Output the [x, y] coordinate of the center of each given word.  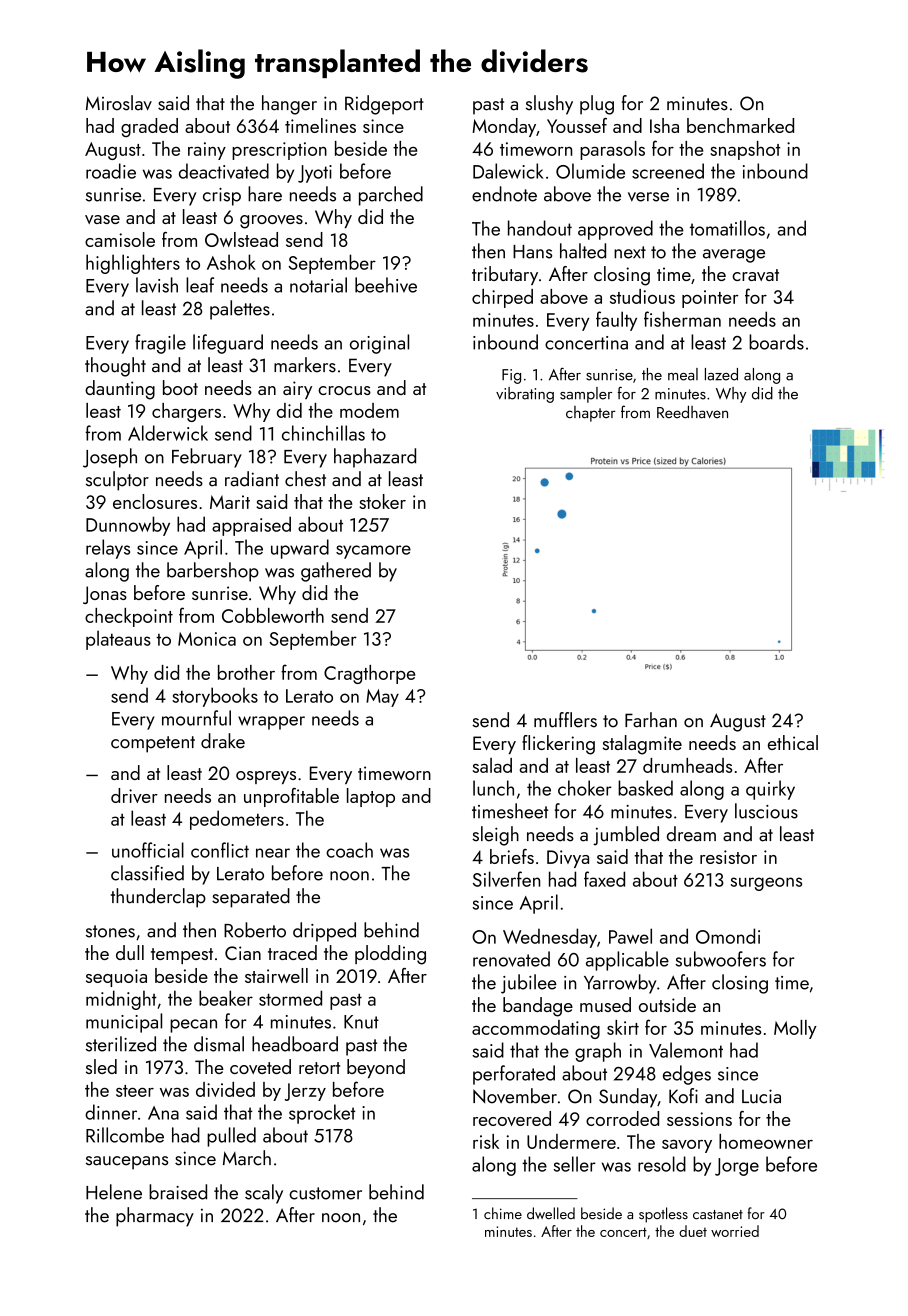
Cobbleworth [273, 615]
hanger [289, 105]
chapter [590, 414]
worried [735, 1231]
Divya [568, 859]
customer [325, 1193]
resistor [728, 857]
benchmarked [740, 125]
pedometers [237, 820]
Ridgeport [384, 105]
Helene [114, 1192]
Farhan [651, 720]
